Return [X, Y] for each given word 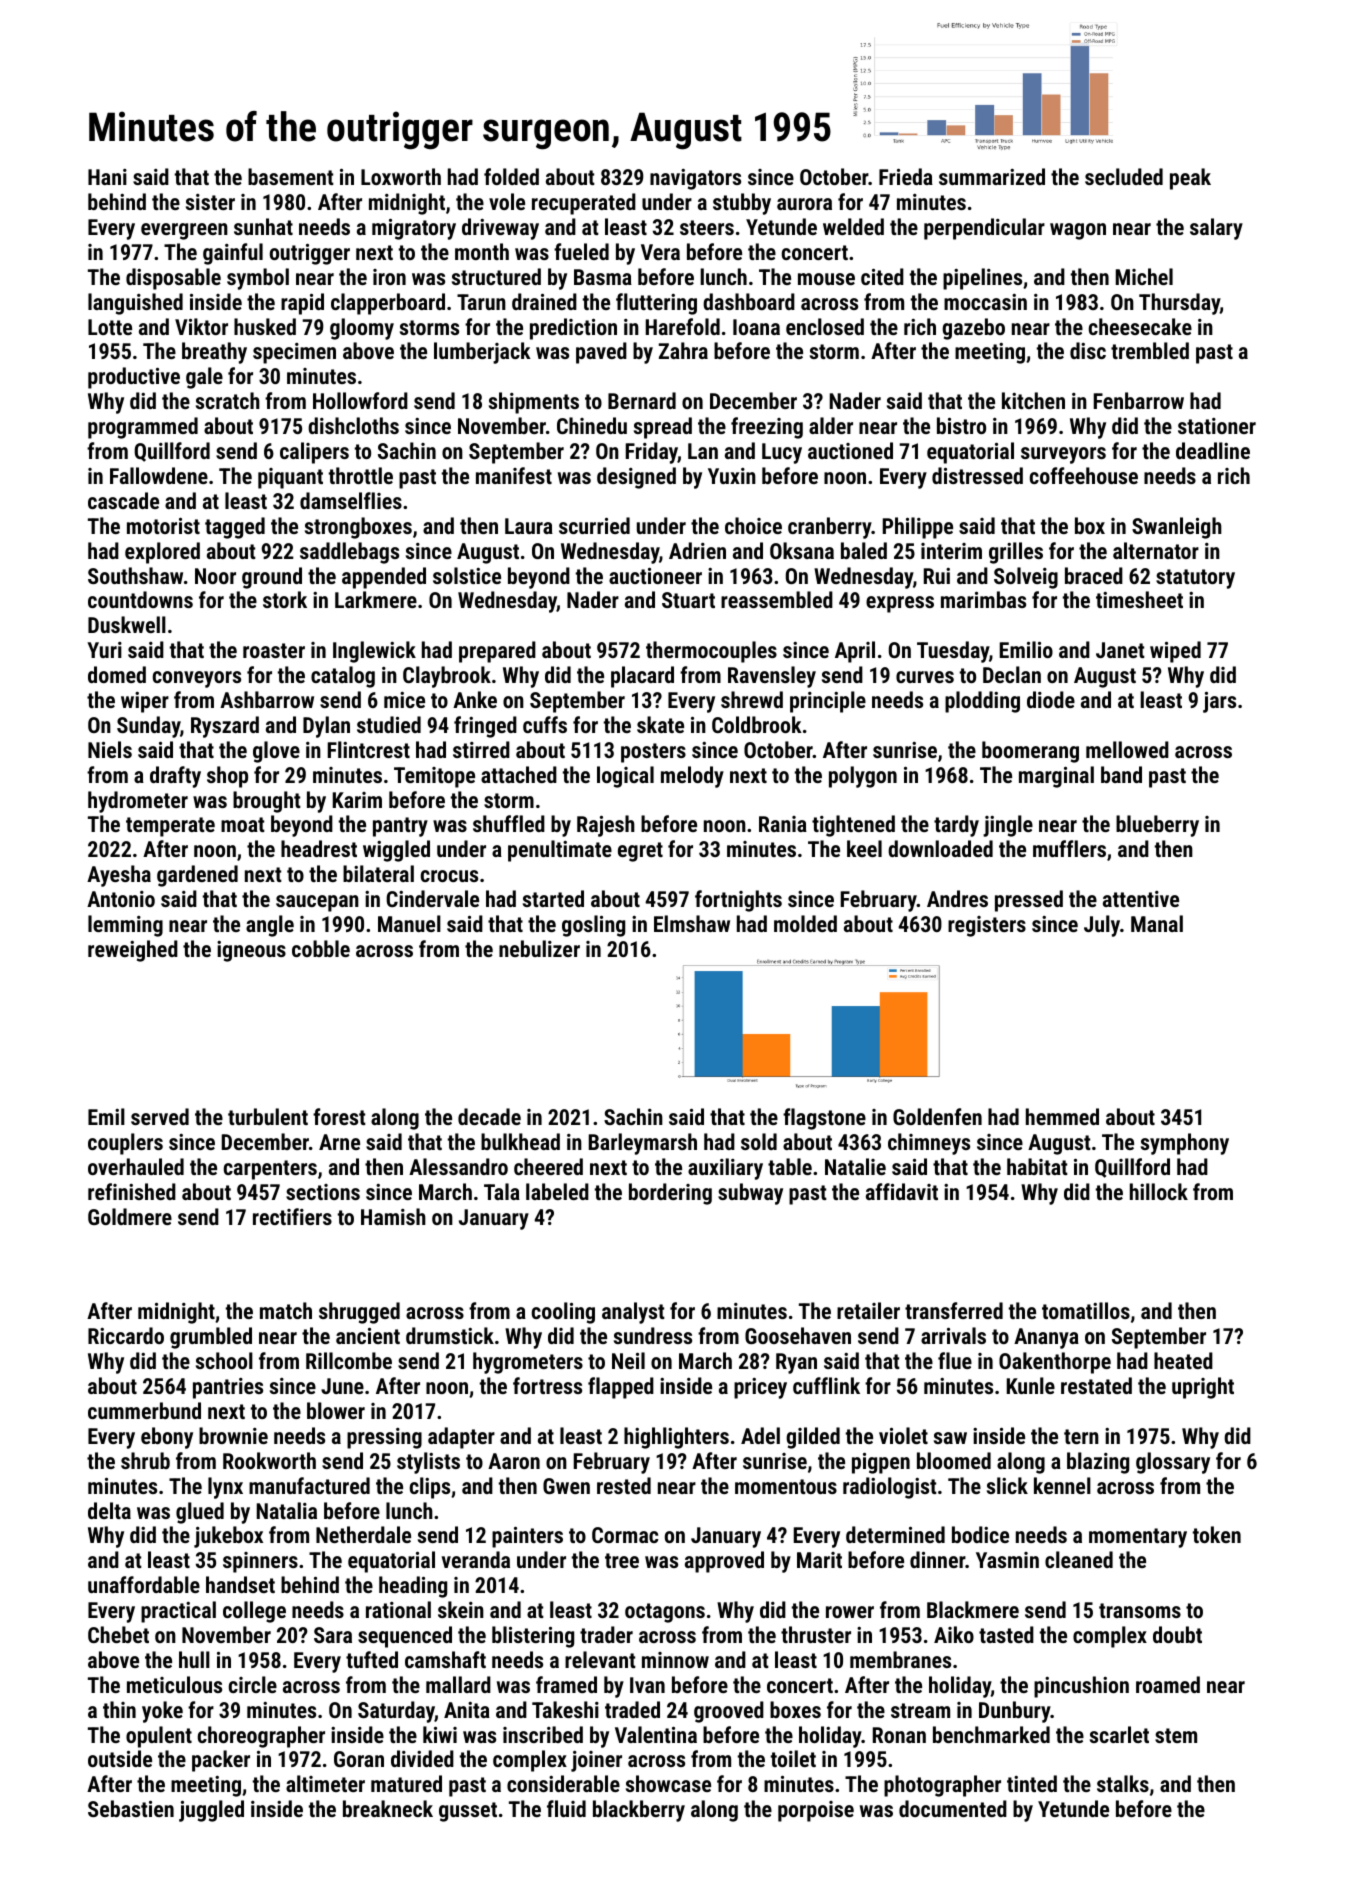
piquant [290, 478]
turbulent [268, 1116]
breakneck [388, 1808]
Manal [1157, 923]
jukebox [228, 1537]
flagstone [824, 1119]
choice [753, 525]
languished [135, 304]
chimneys [929, 1144]
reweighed [133, 951]
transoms [1140, 1610]
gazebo [973, 329]
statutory [1195, 579]
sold [759, 1141]
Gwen [566, 1486]
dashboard [749, 301]
